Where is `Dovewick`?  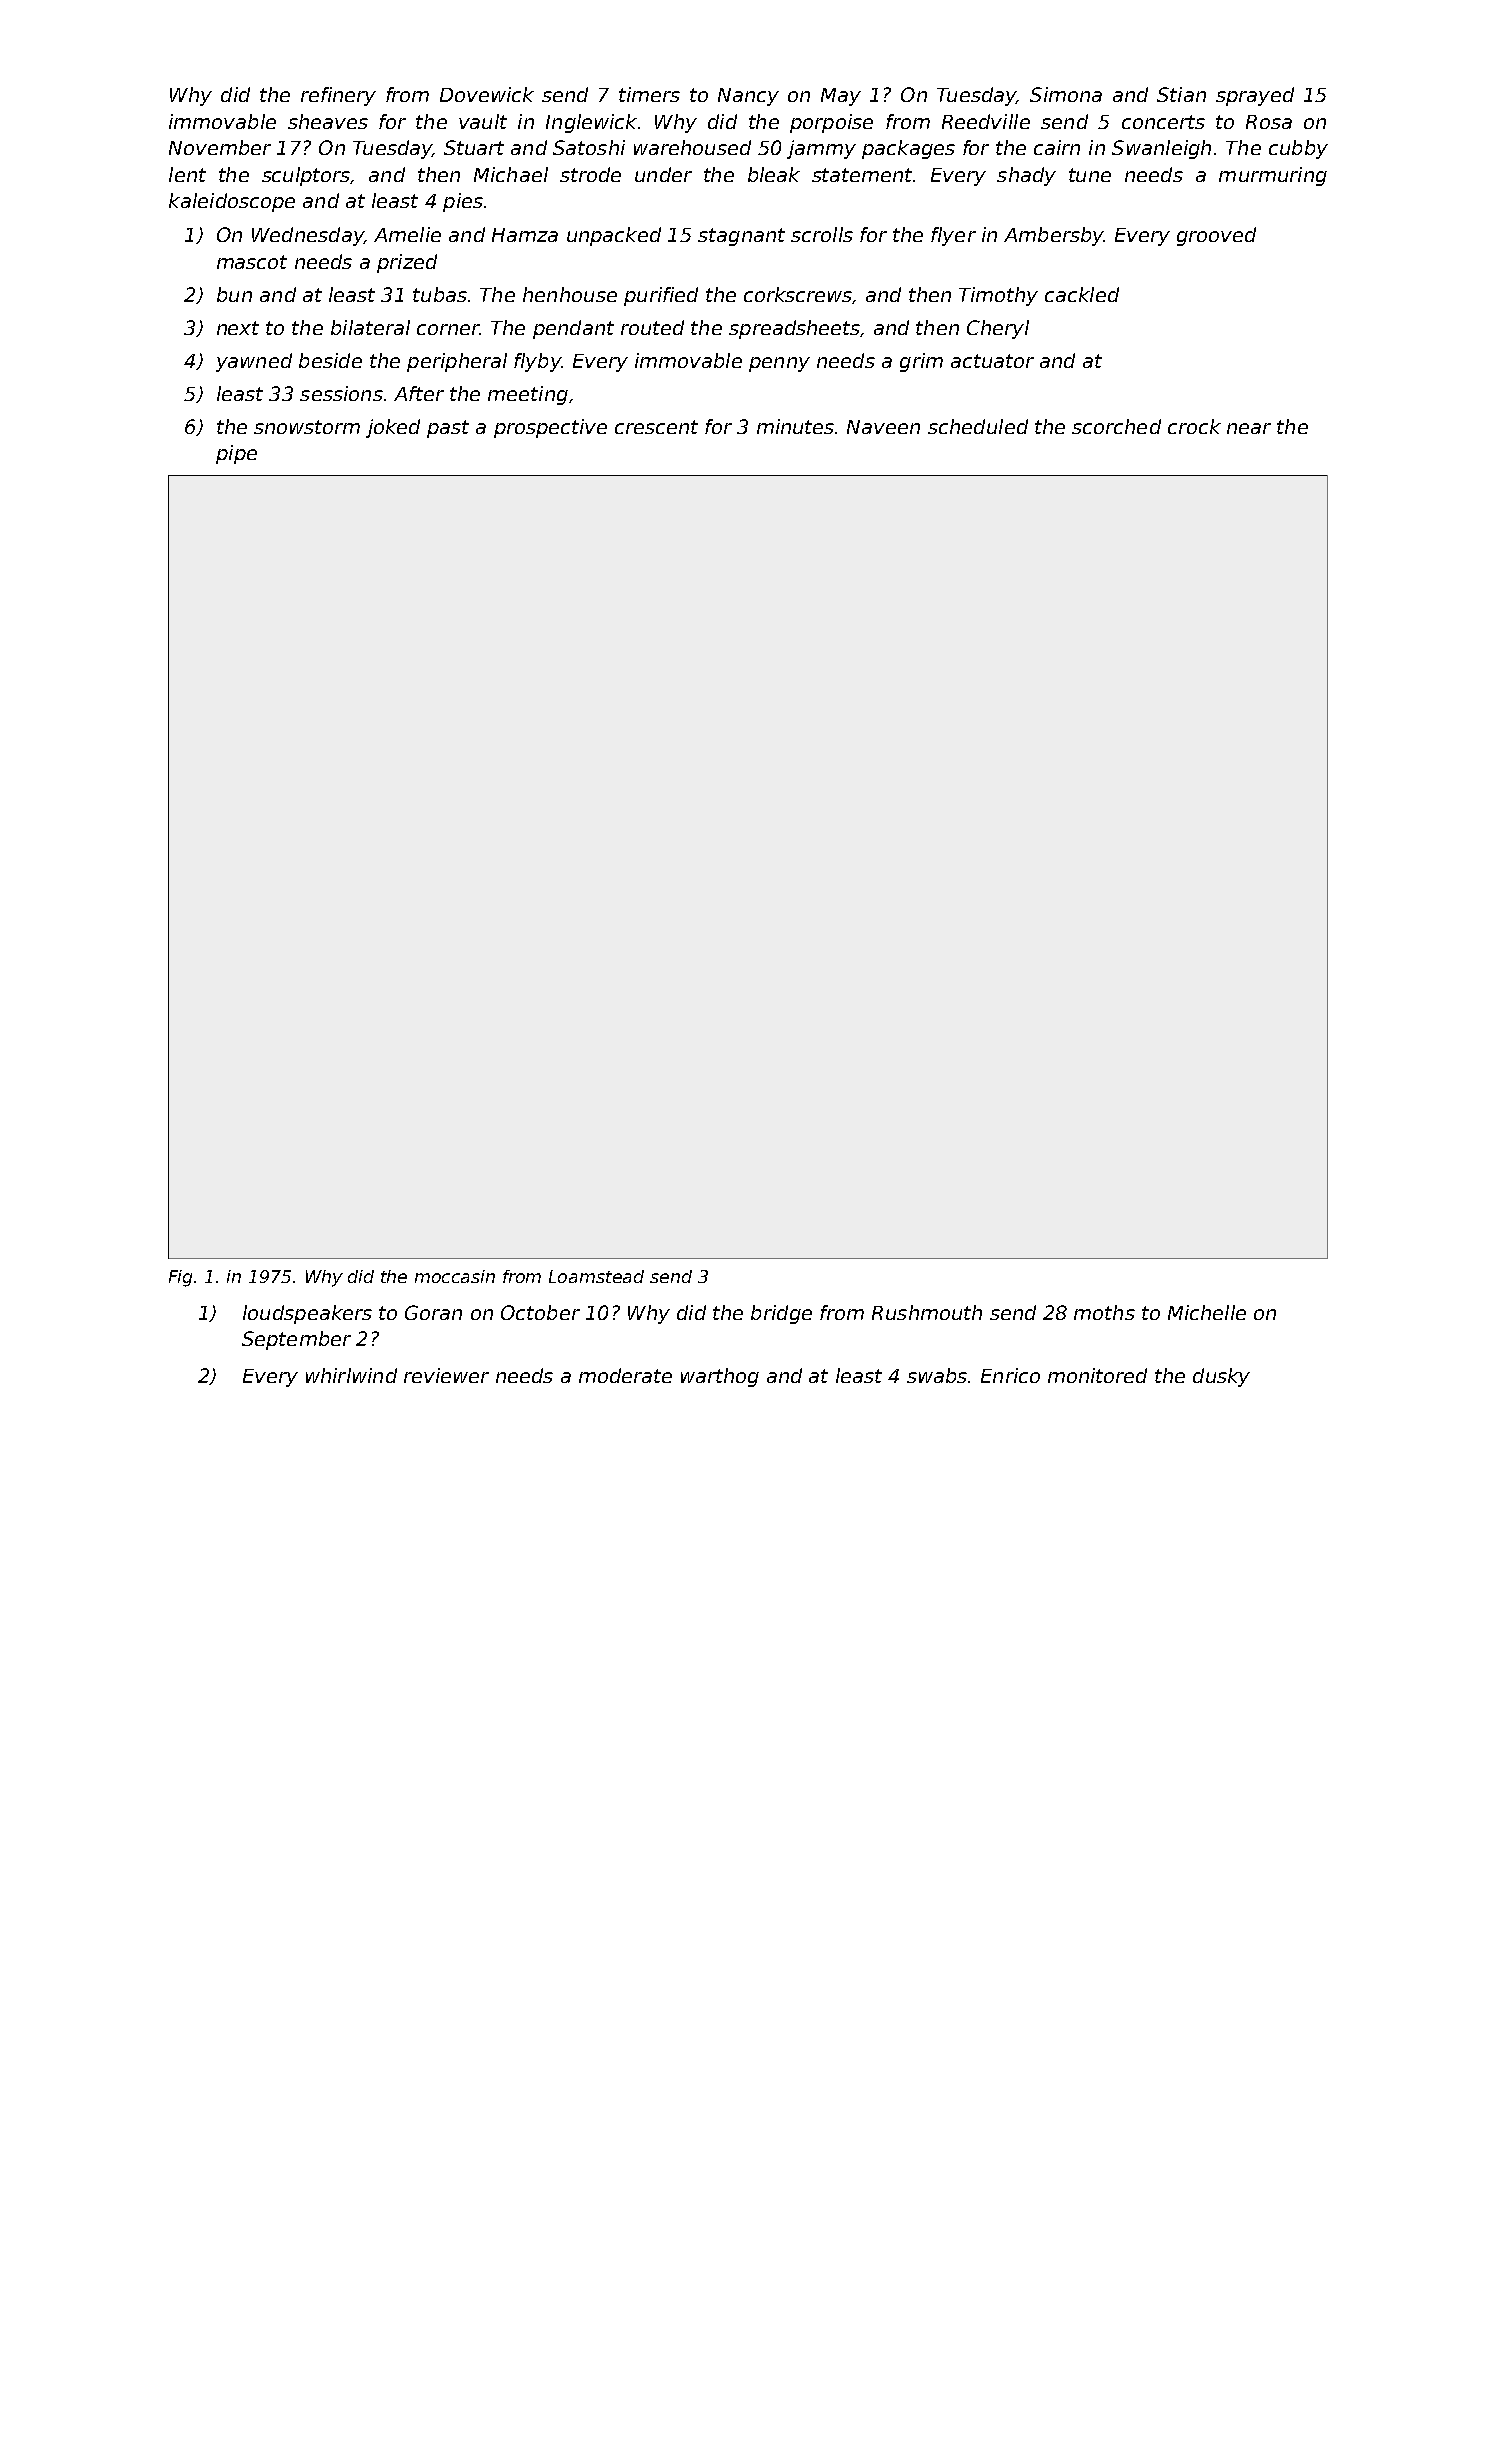
Dovewick is located at coordinates (487, 94).
